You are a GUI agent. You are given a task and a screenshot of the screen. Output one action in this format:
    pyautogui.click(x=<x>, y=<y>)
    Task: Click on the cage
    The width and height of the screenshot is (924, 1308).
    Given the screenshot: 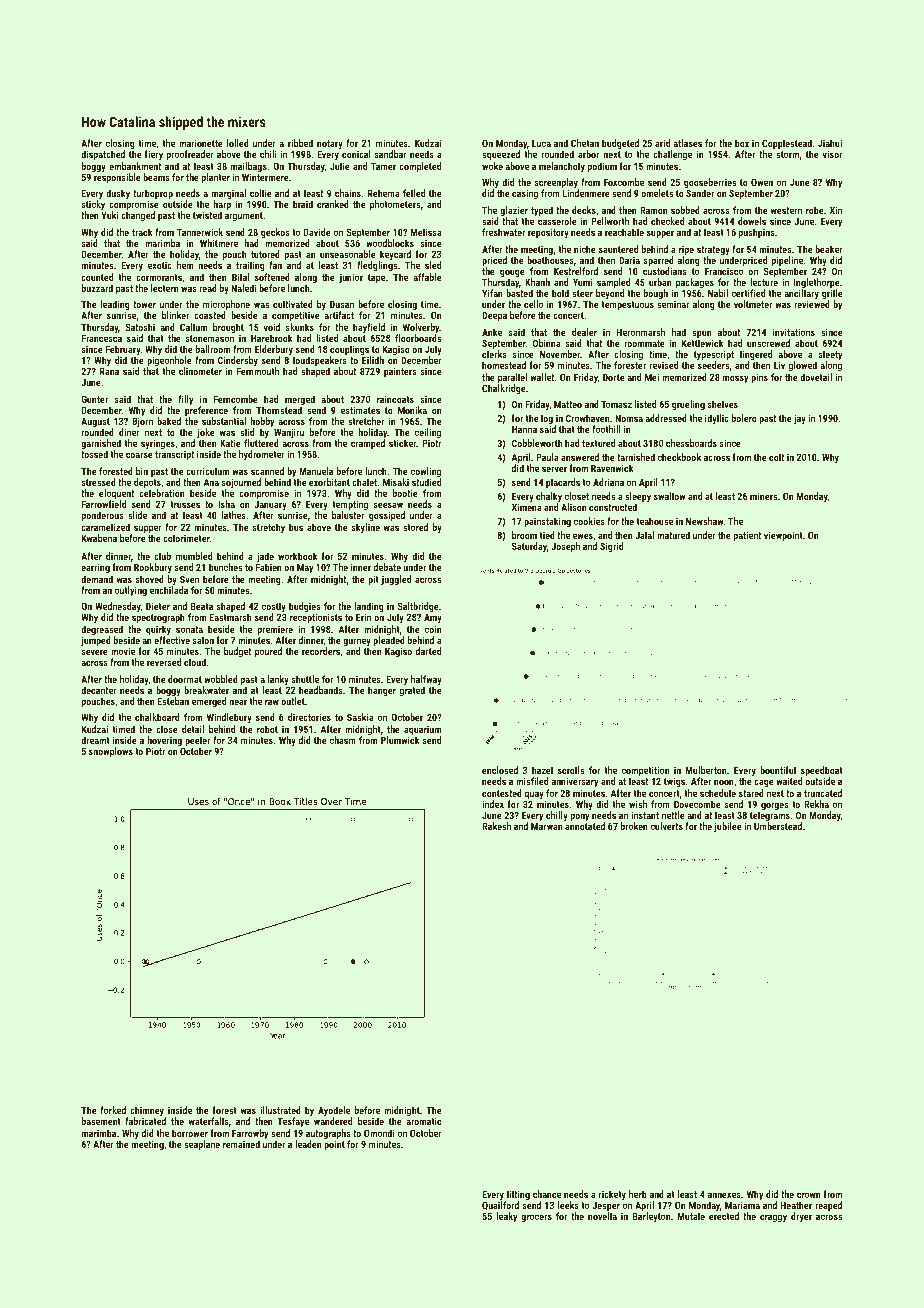 What is the action you would take?
    pyautogui.click(x=763, y=783)
